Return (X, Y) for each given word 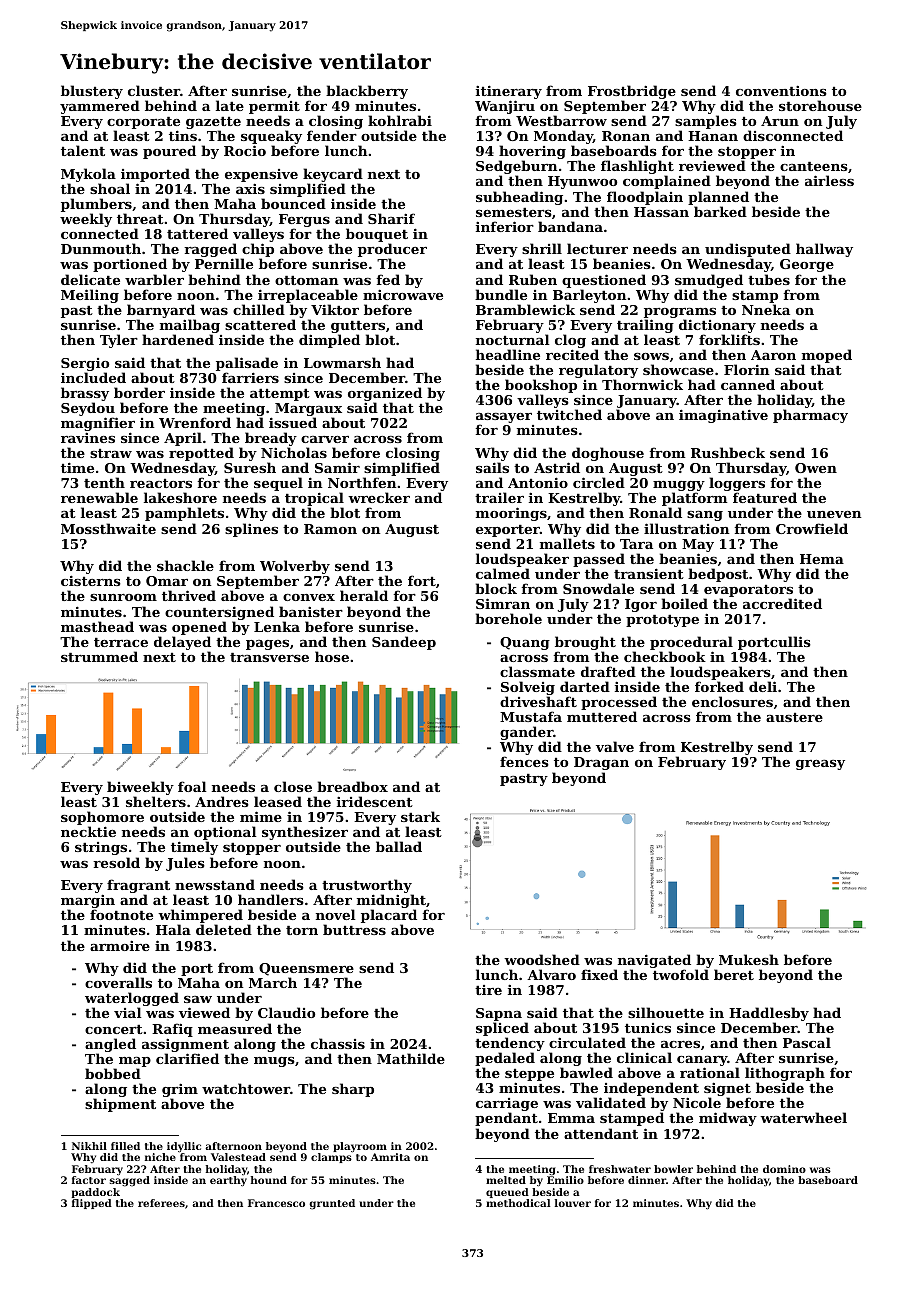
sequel (278, 485)
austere (794, 717)
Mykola (88, 175)
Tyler (119, 341)
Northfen (362, 482)
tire (488, 990)
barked (720, 211)
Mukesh (749, 959)
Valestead (238, 1157)
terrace (121, 642)
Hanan (713, 136)
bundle (501, 294)
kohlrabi (400, 120)
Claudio (286, 1012)
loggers (737, 485)
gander (526, 734)
